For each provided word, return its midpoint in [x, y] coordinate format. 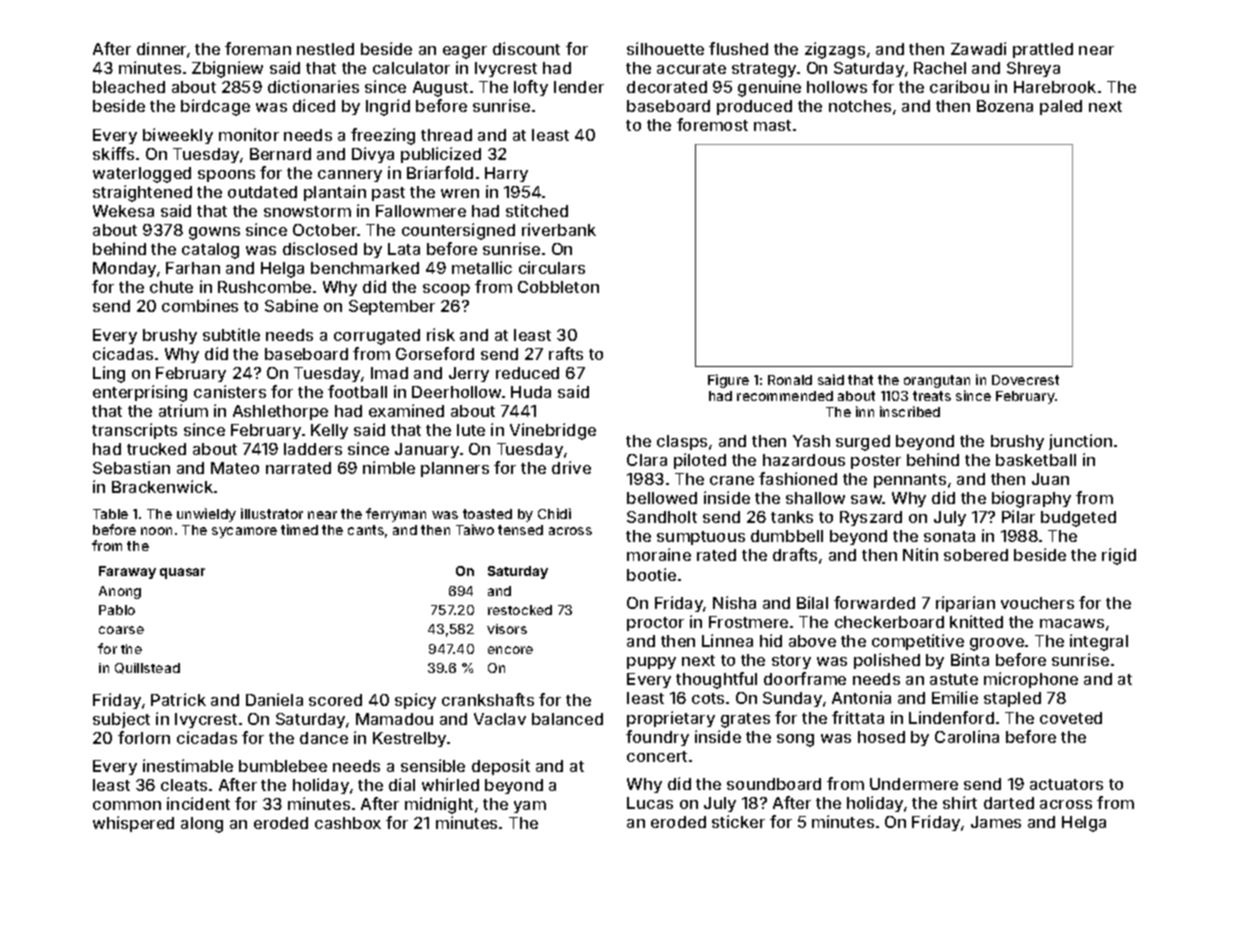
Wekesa [123, 211]
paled [1061, 107]
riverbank [559, 229]
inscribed [910, 411]
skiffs [113, 153]
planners [455, 469]
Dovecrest [1025, 380]
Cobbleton [558, 287]
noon [156, 531]
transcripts [134, 431]
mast [772, 125]
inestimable [188, 765]
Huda [531, 392]
